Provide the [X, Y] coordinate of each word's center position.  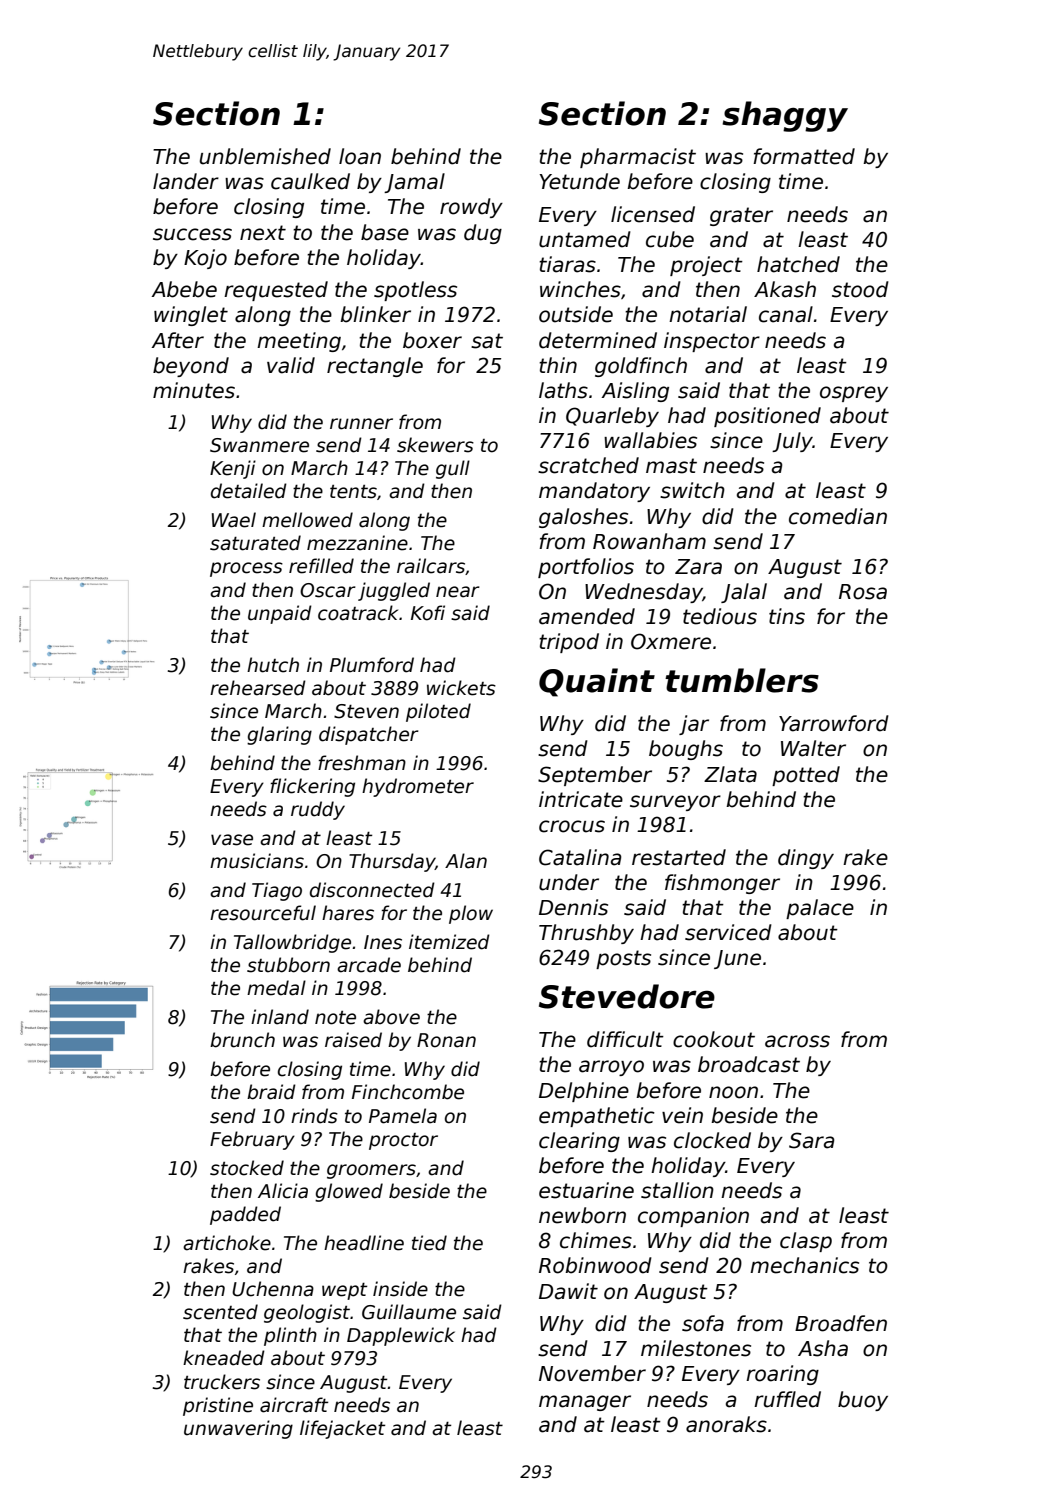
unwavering [238, 1429]
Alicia [283, 1191]
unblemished [265, 156]
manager [585, 1403]
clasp [806, 1242]
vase [232, 840]
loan [360, 156]
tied [429, 1243]
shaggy [785, 116]
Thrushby [586, 934]
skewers [435, 445]
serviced [728, 932]
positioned [767, 417]
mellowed [307, 520]
